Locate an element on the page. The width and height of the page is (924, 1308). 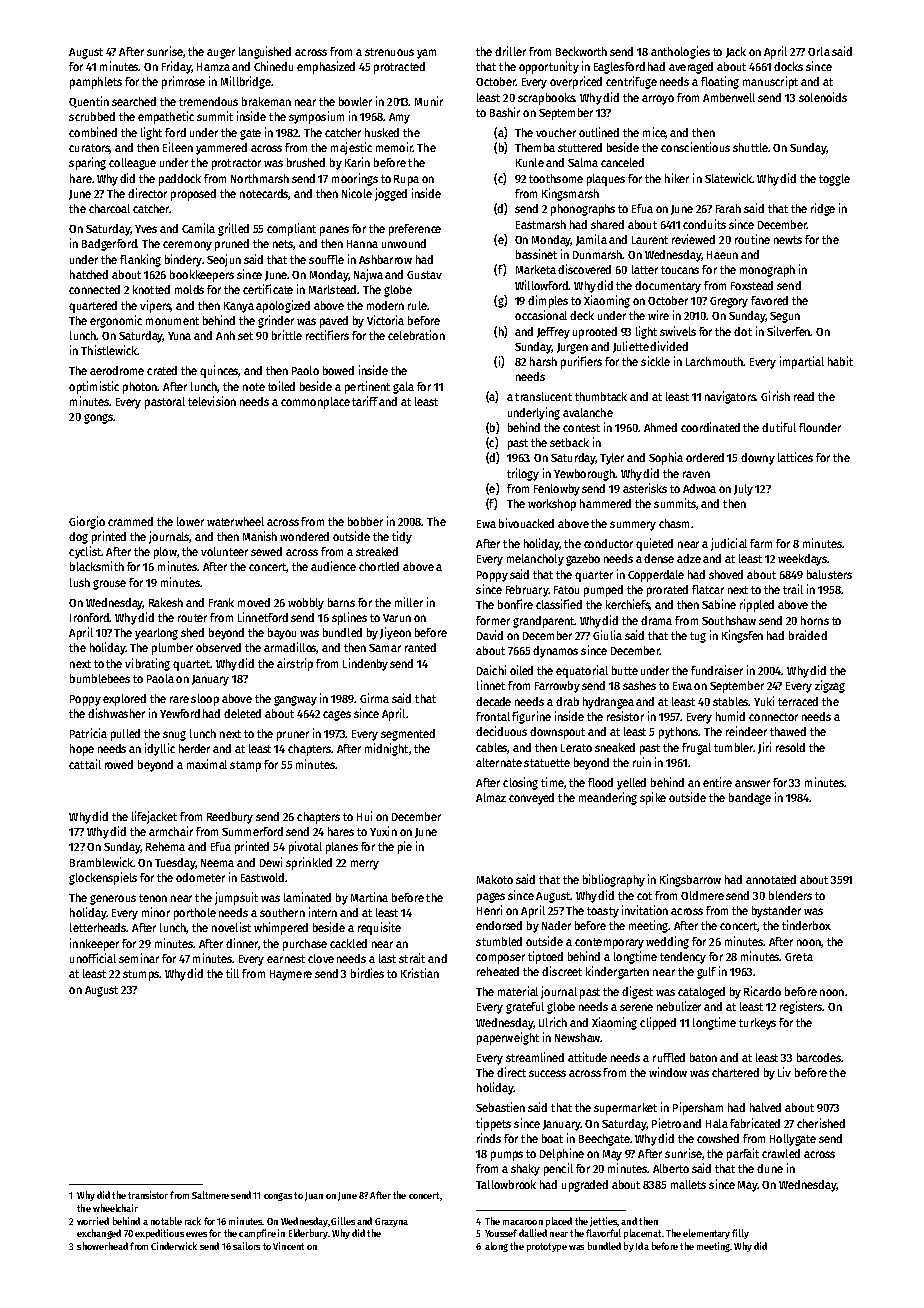
modern is located at coordinates (385, 305).
